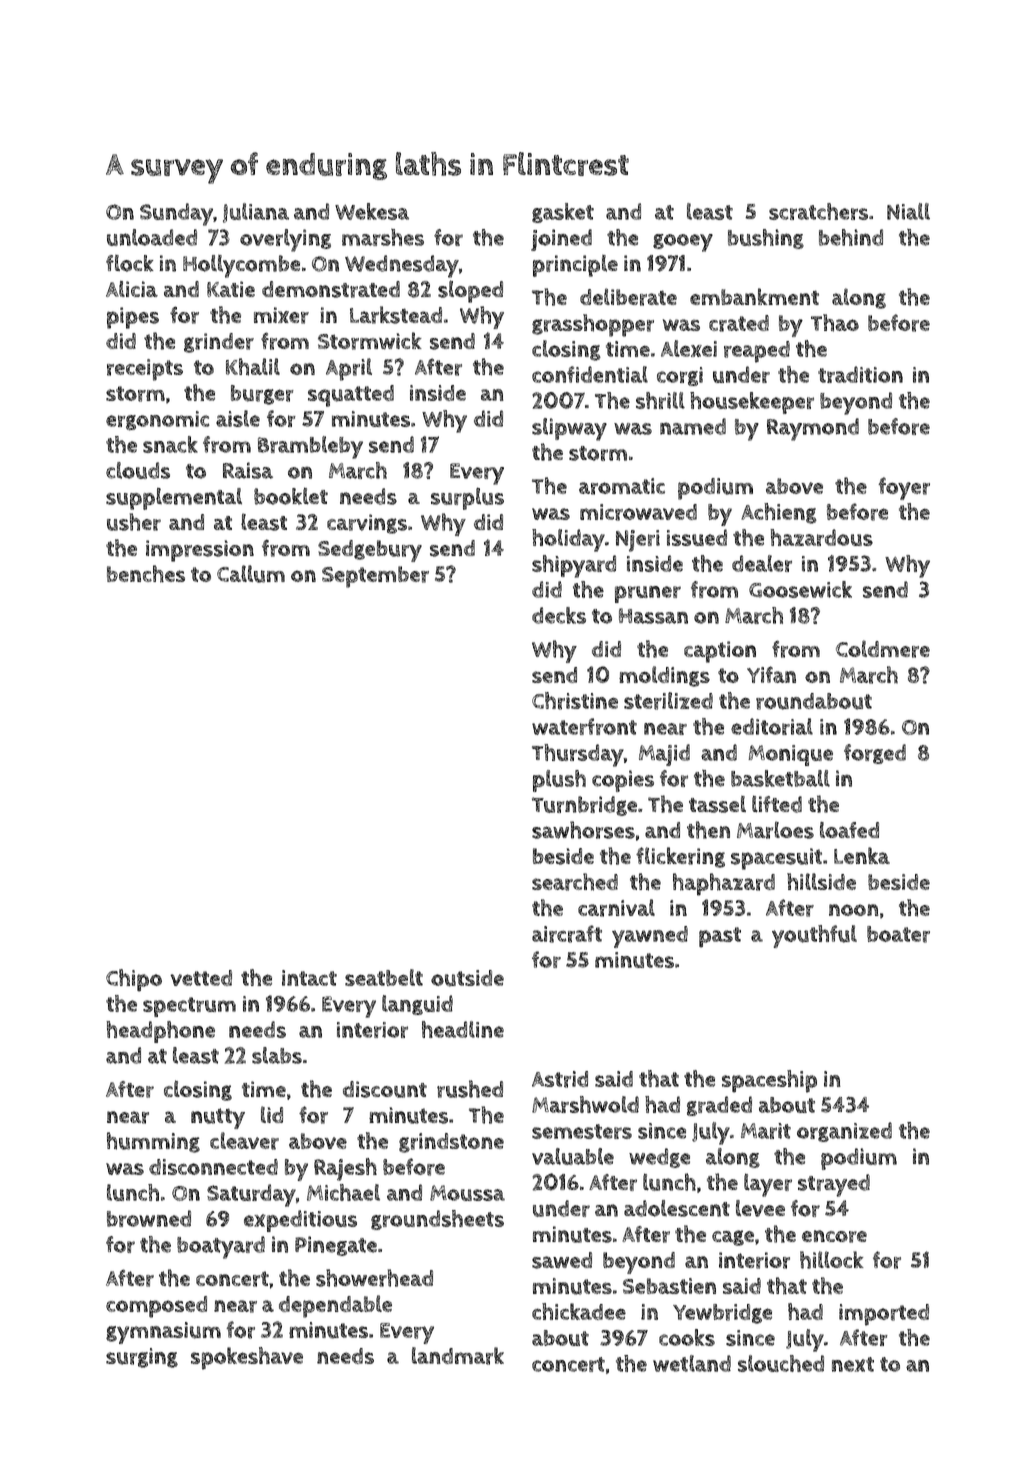 The height and width of the document is (1471, 1036). What do you see at coordinates (622, 486) in the document?
I see `aromatic` at bounding box center [622, 486].
